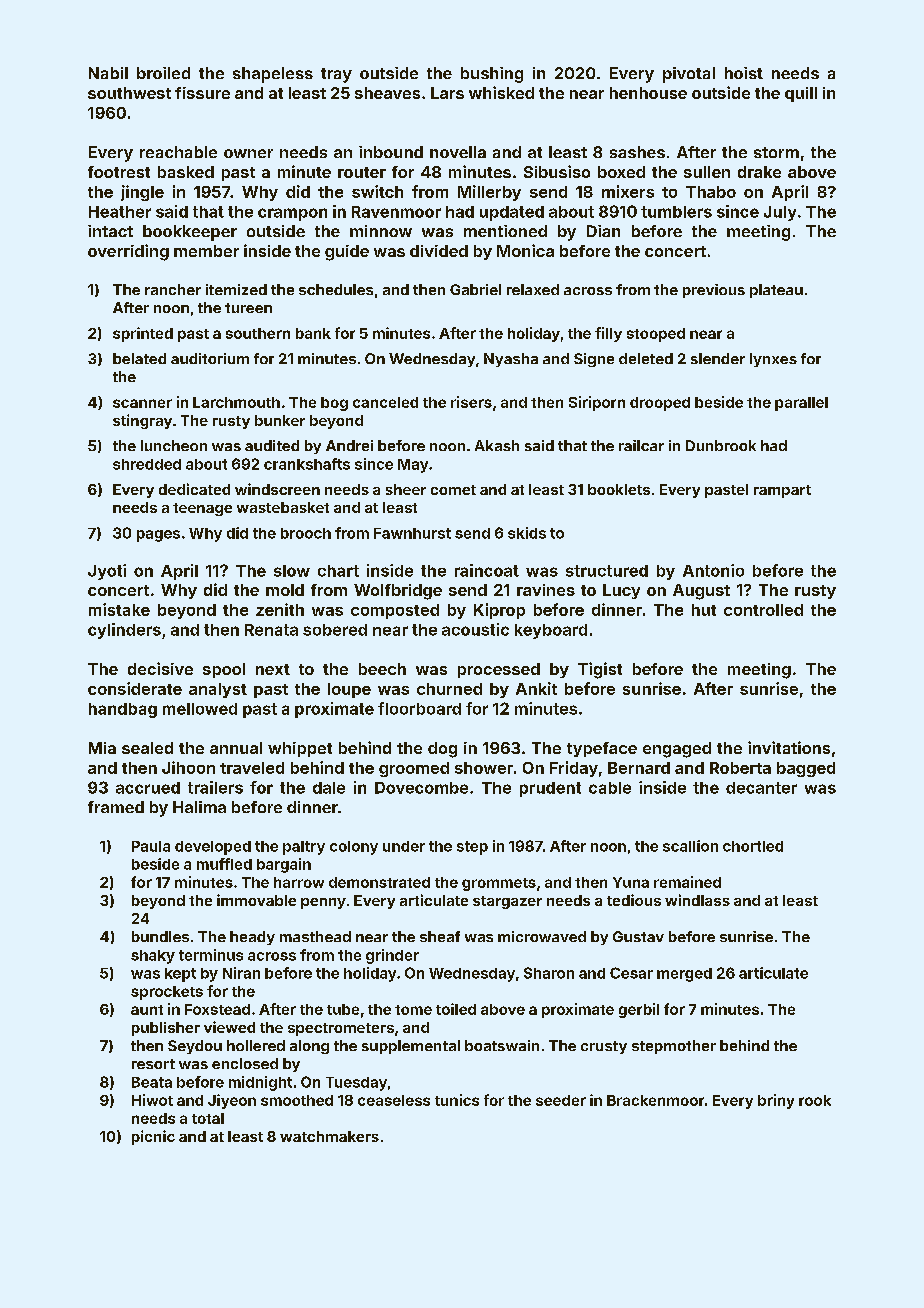 The width and height of the image is (924, 1308). I want to click on bushing, so click(492, 75).
